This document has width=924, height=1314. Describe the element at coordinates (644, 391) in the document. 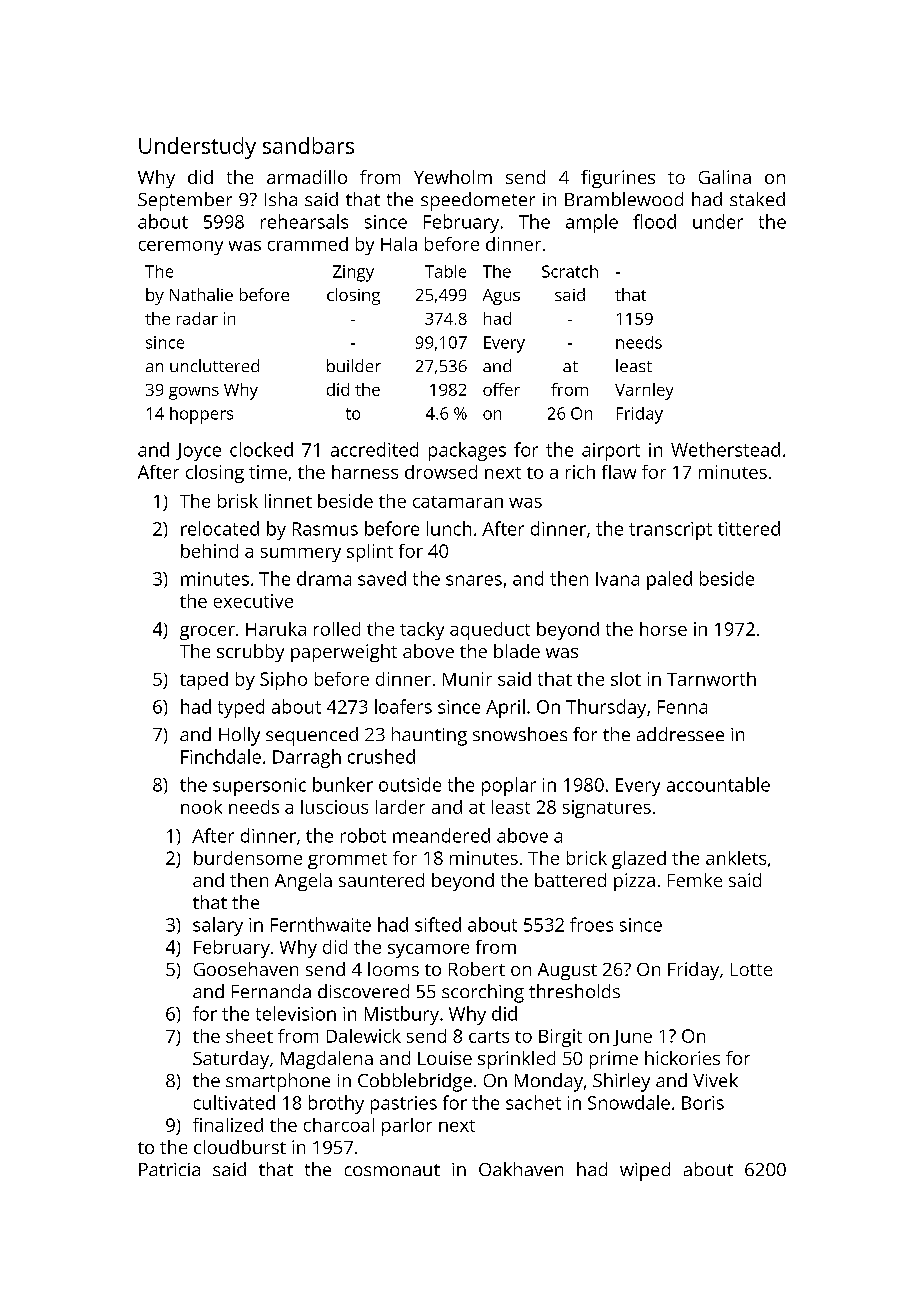

I see `Varnley` at that location.
